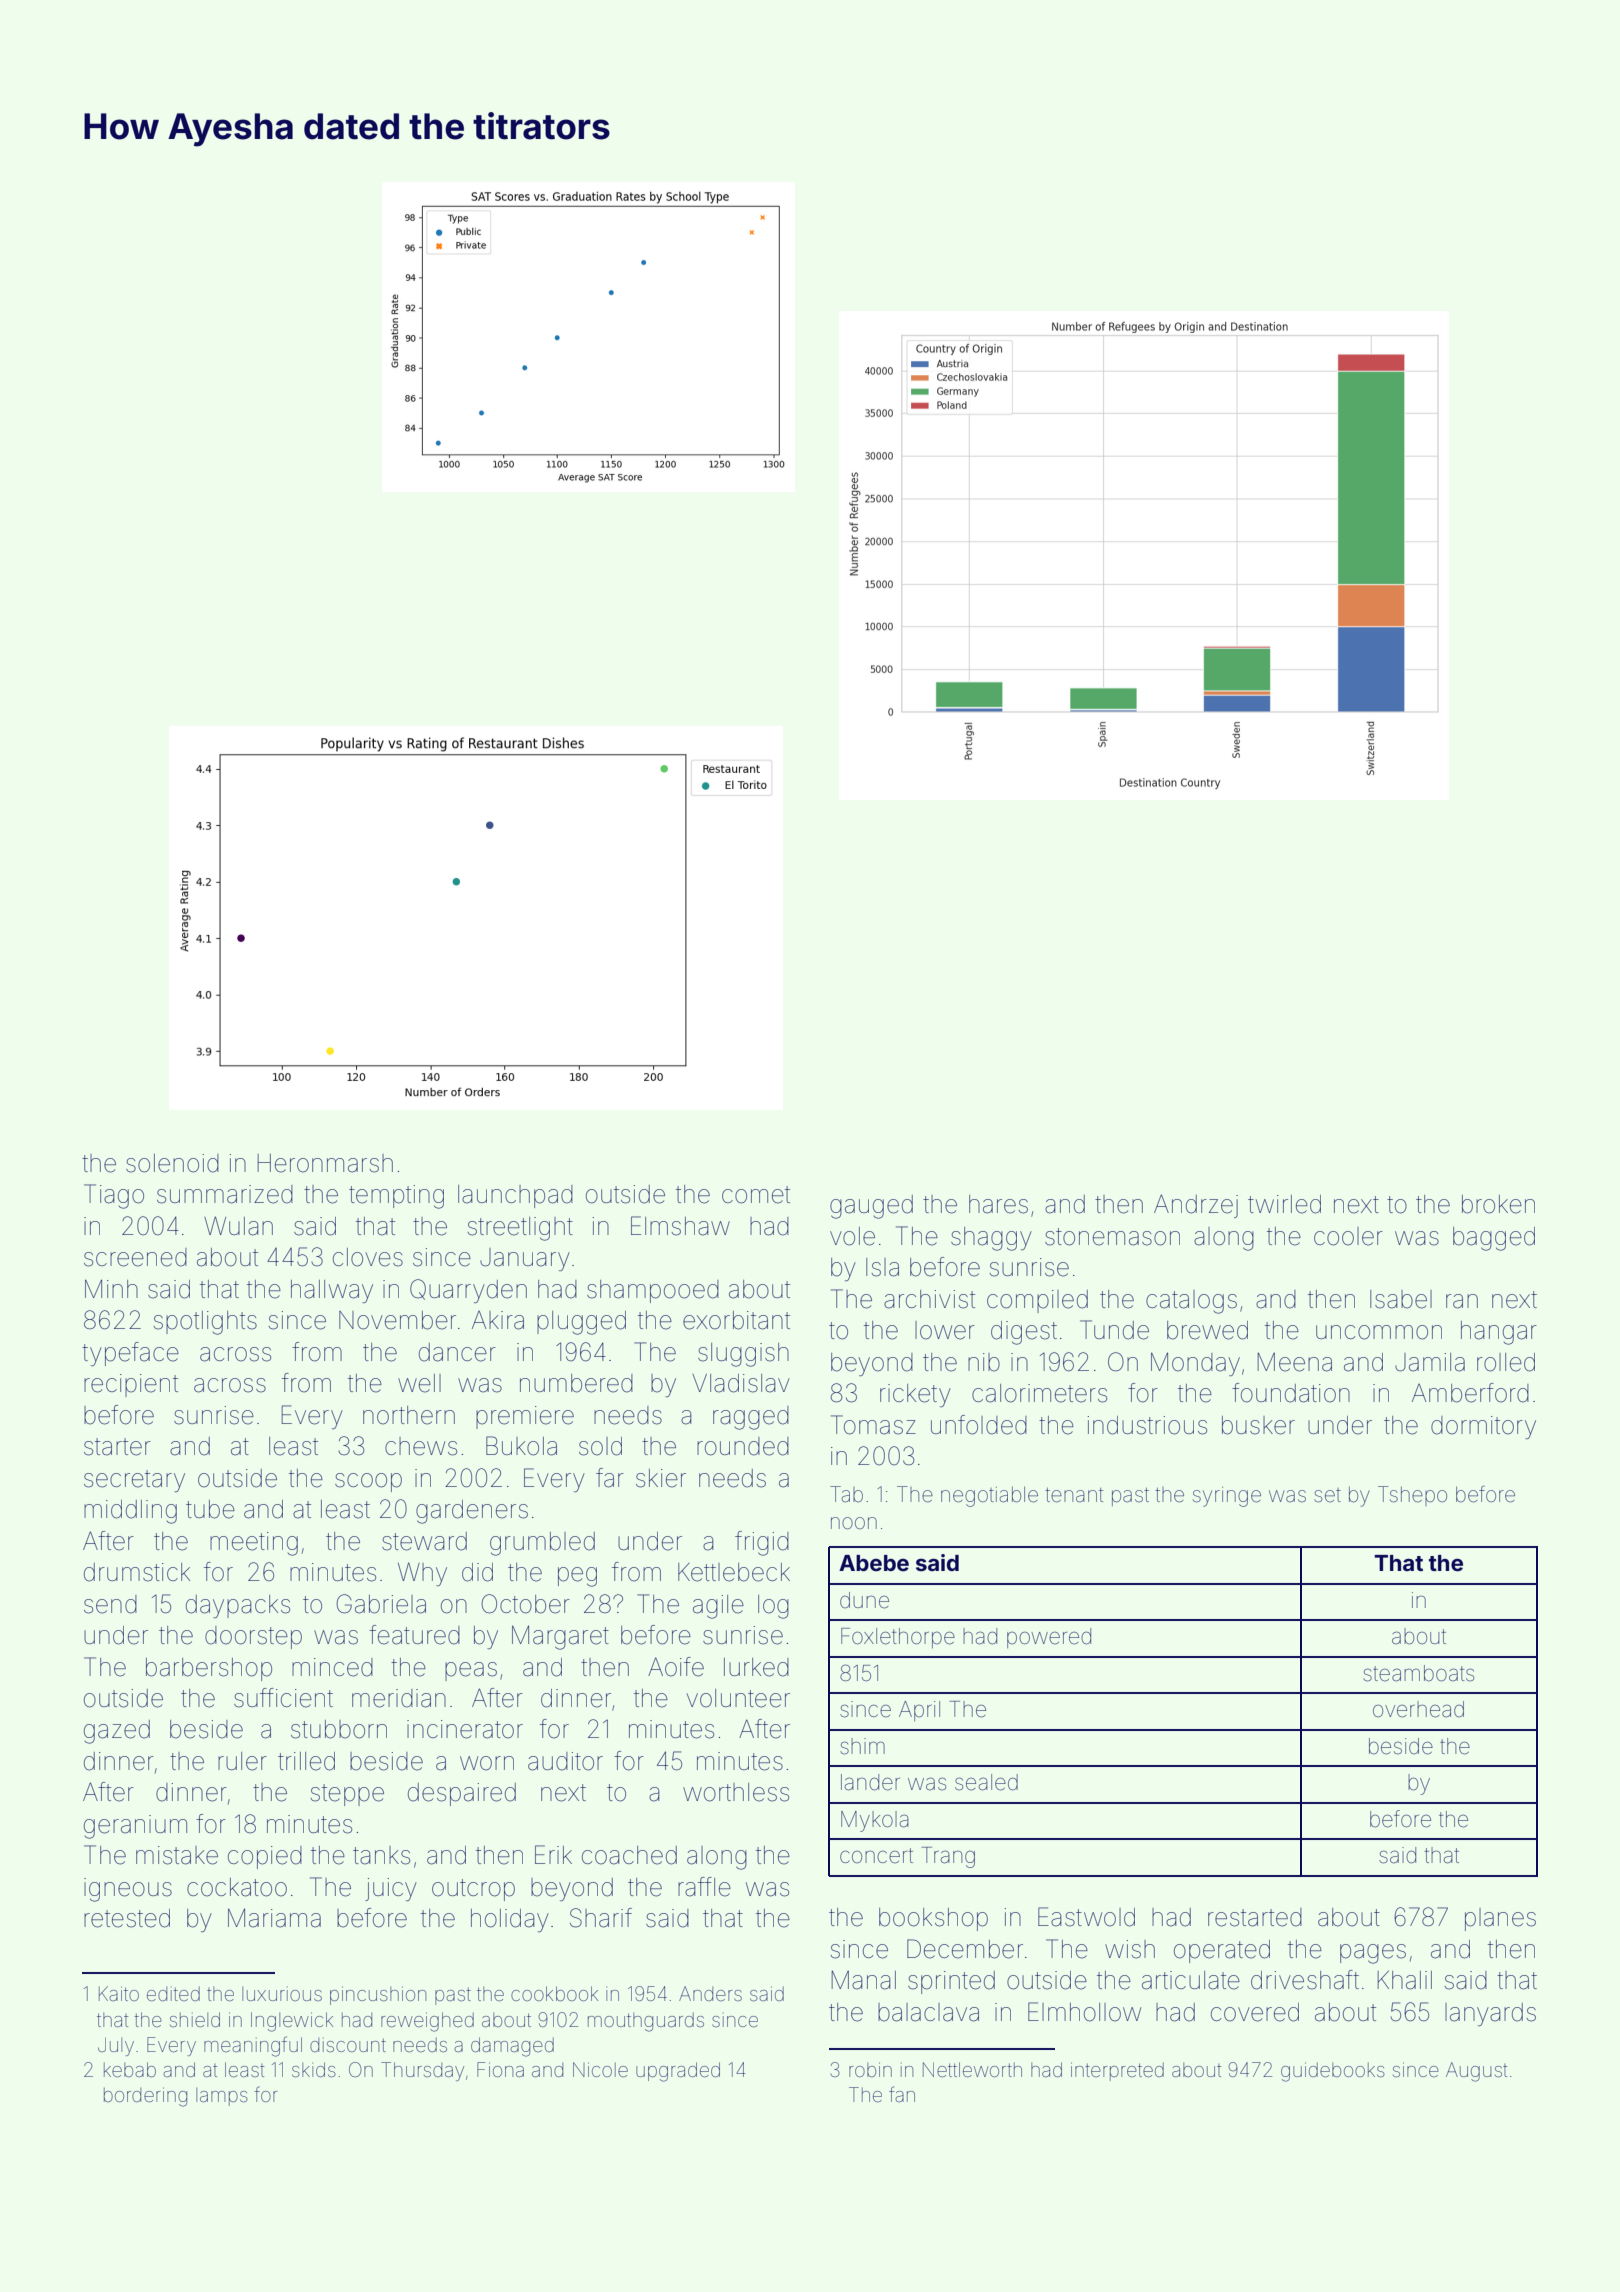  I want to click on Mykola, so click(875, 1821).
